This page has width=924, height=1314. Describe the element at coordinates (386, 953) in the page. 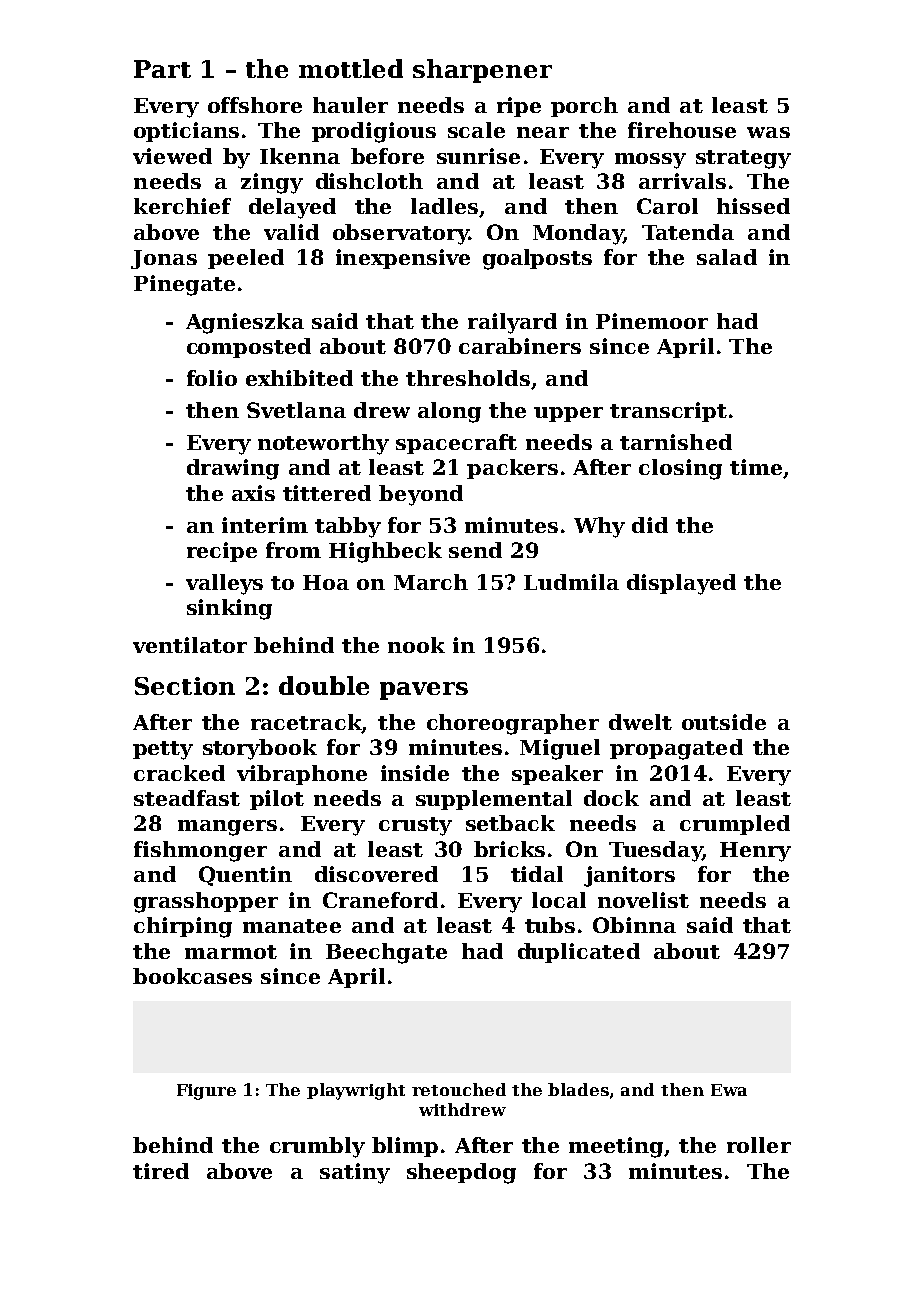

I see `Beechgate` at that location.
